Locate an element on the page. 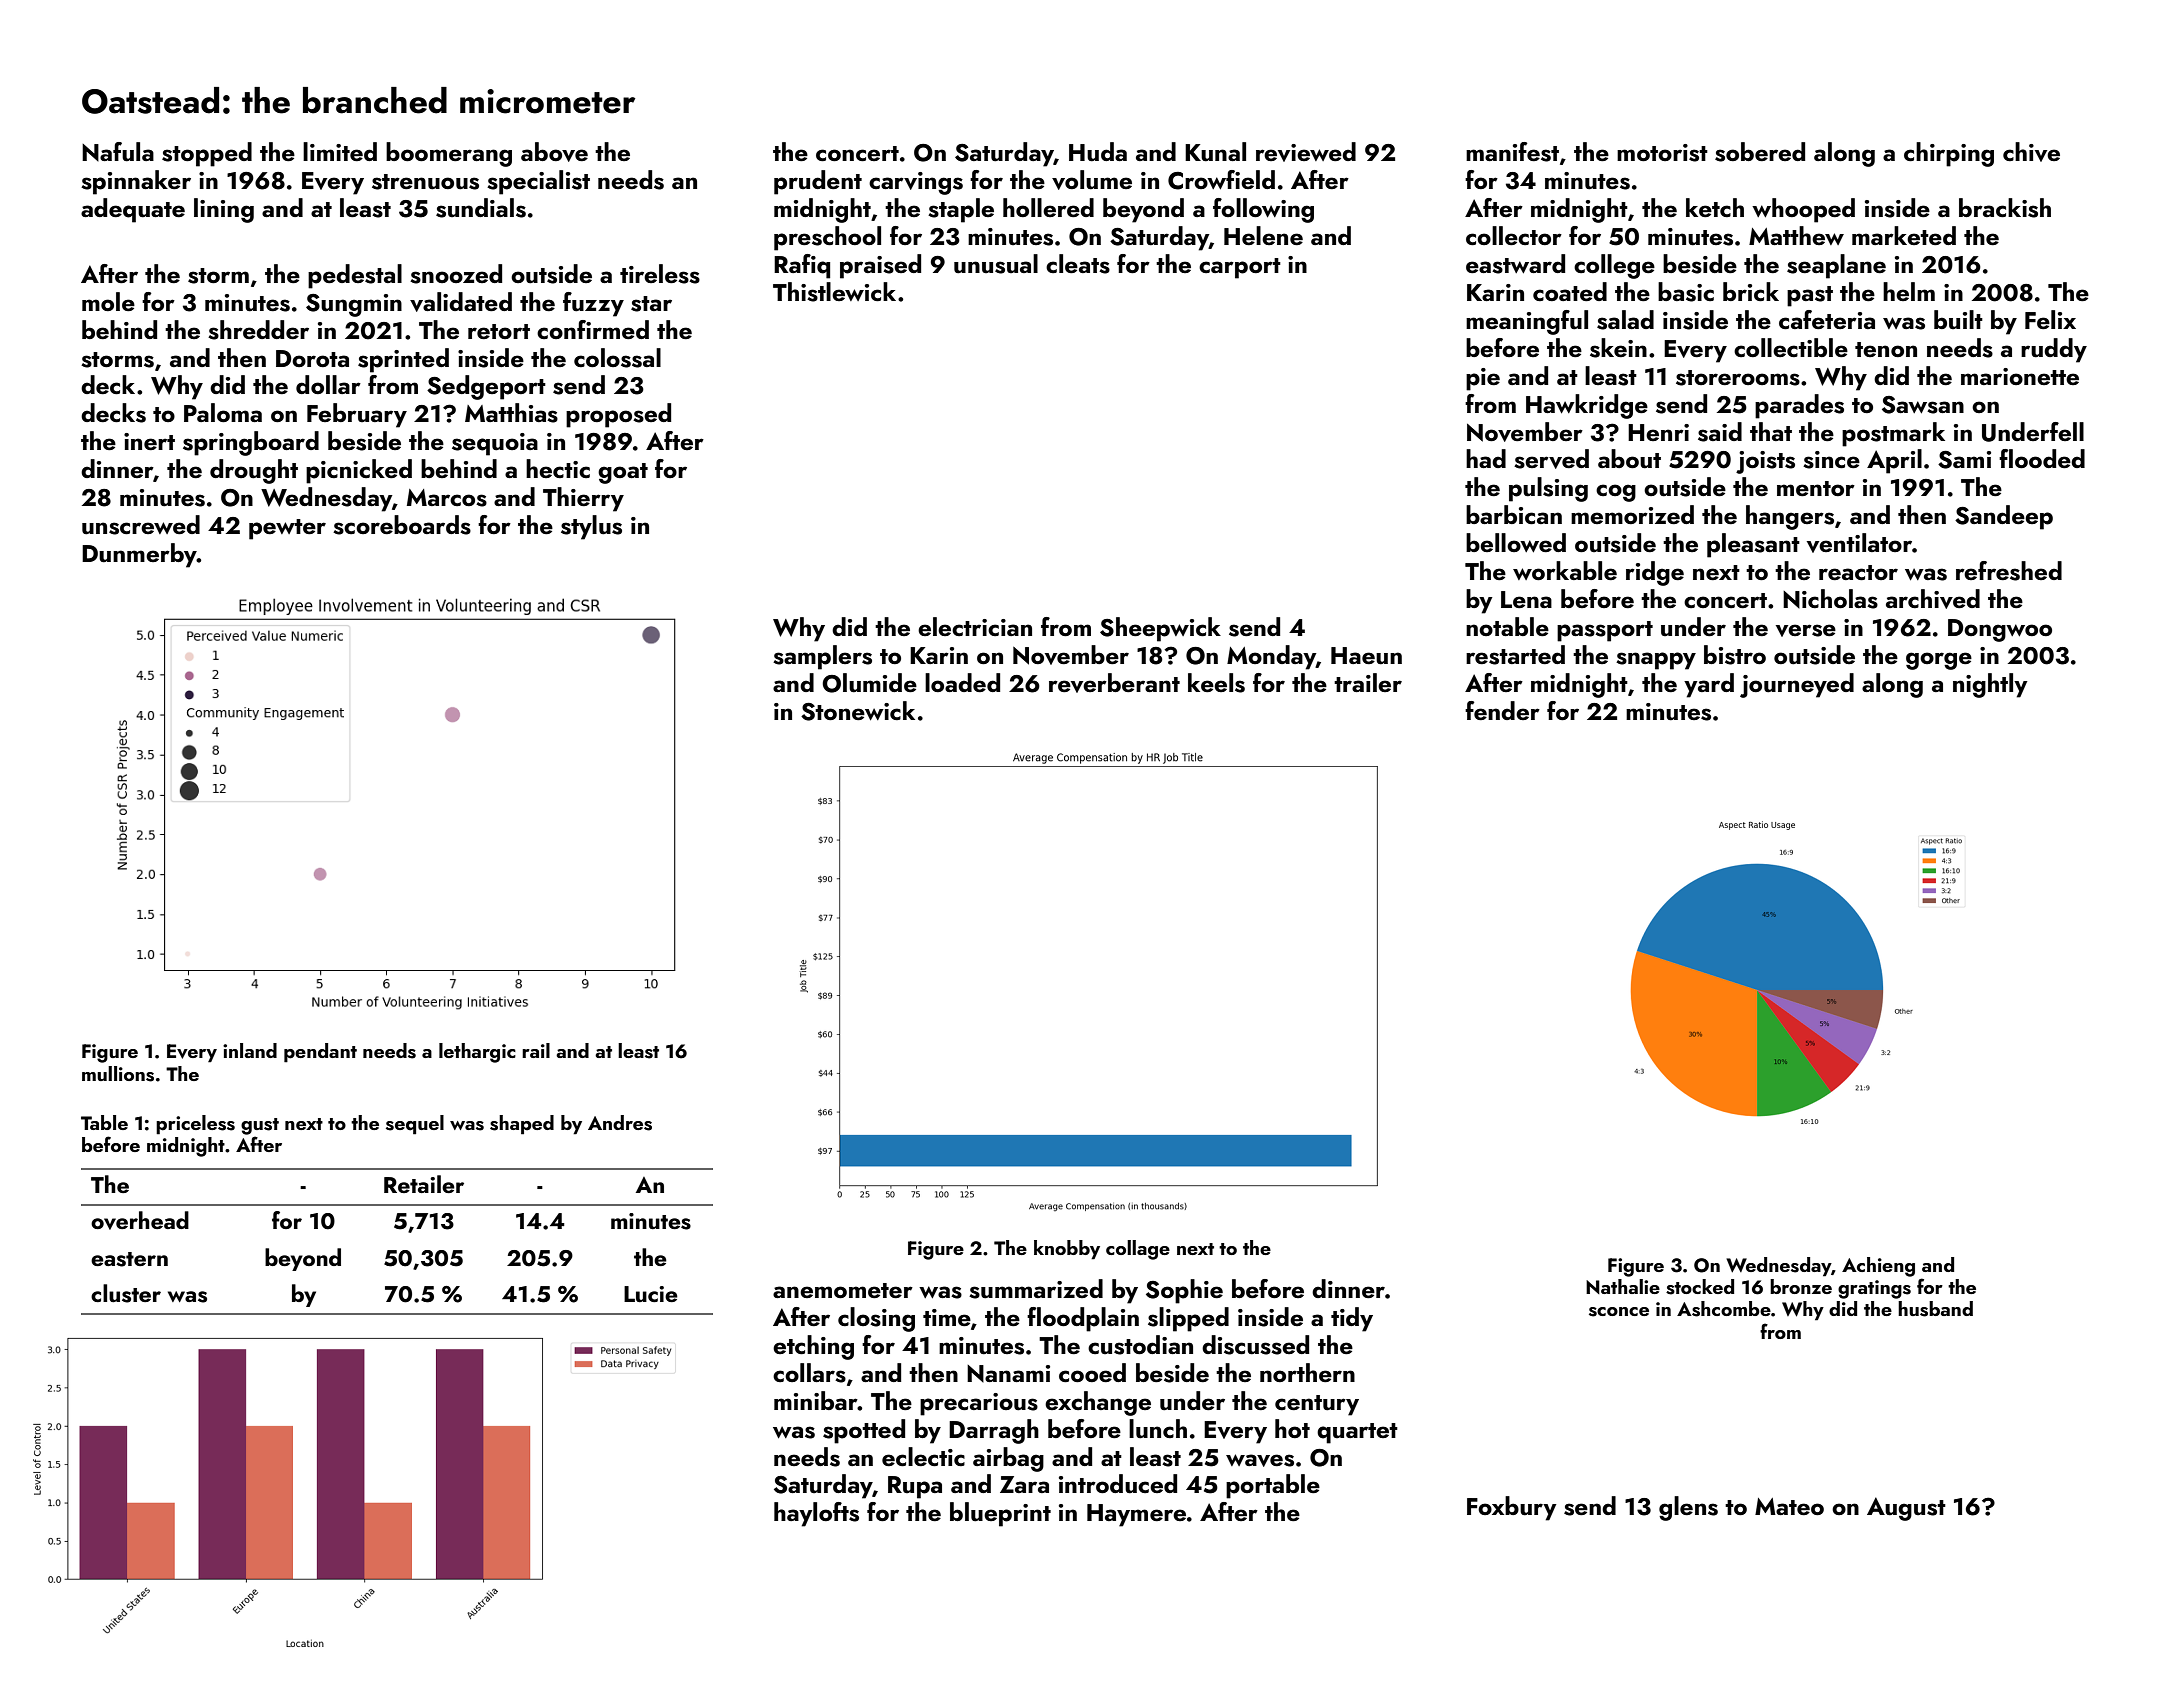  haylofts is located at coordinates (816, 1514).
